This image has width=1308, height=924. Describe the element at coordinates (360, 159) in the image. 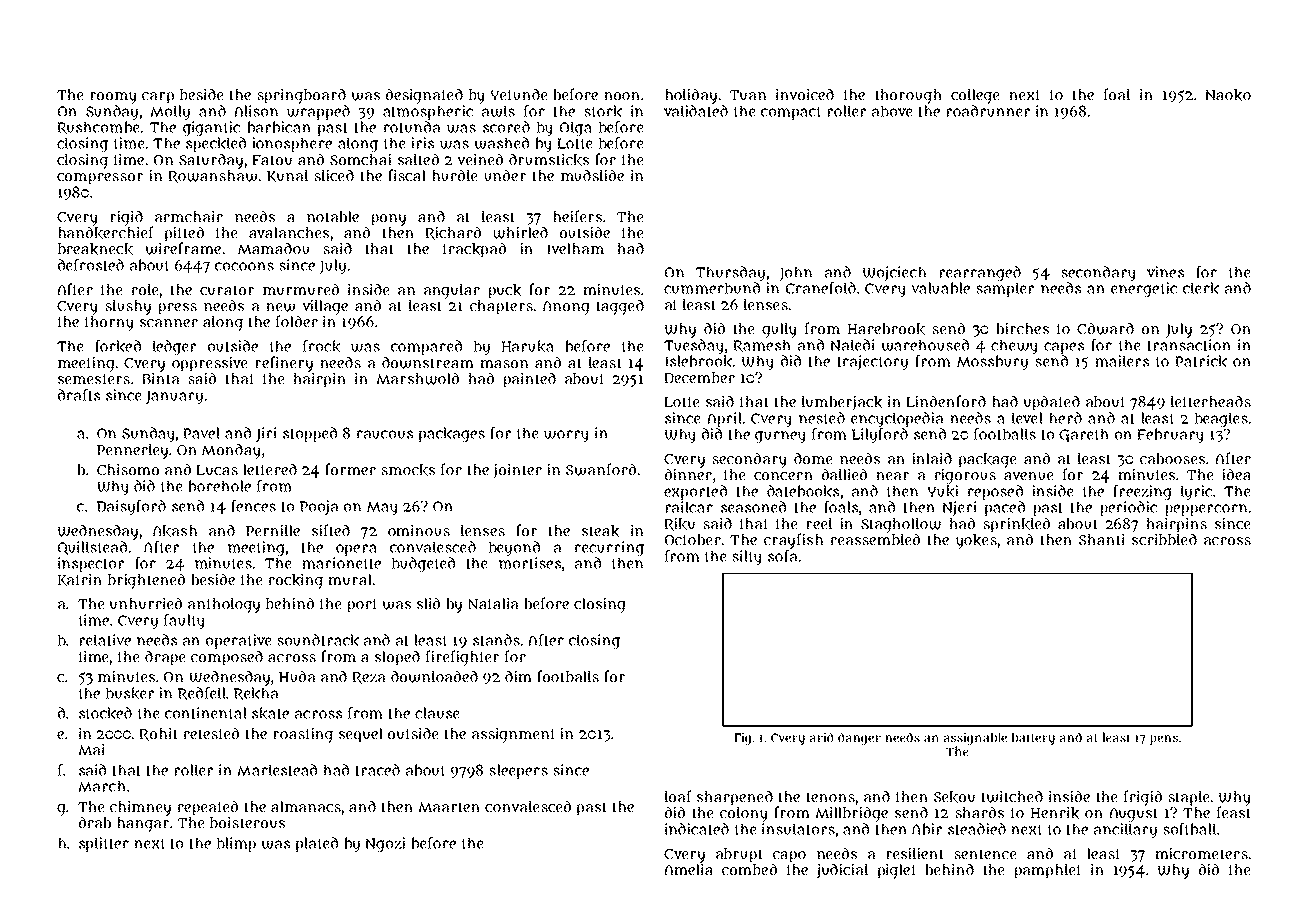

I see `Somchai` at that location.
